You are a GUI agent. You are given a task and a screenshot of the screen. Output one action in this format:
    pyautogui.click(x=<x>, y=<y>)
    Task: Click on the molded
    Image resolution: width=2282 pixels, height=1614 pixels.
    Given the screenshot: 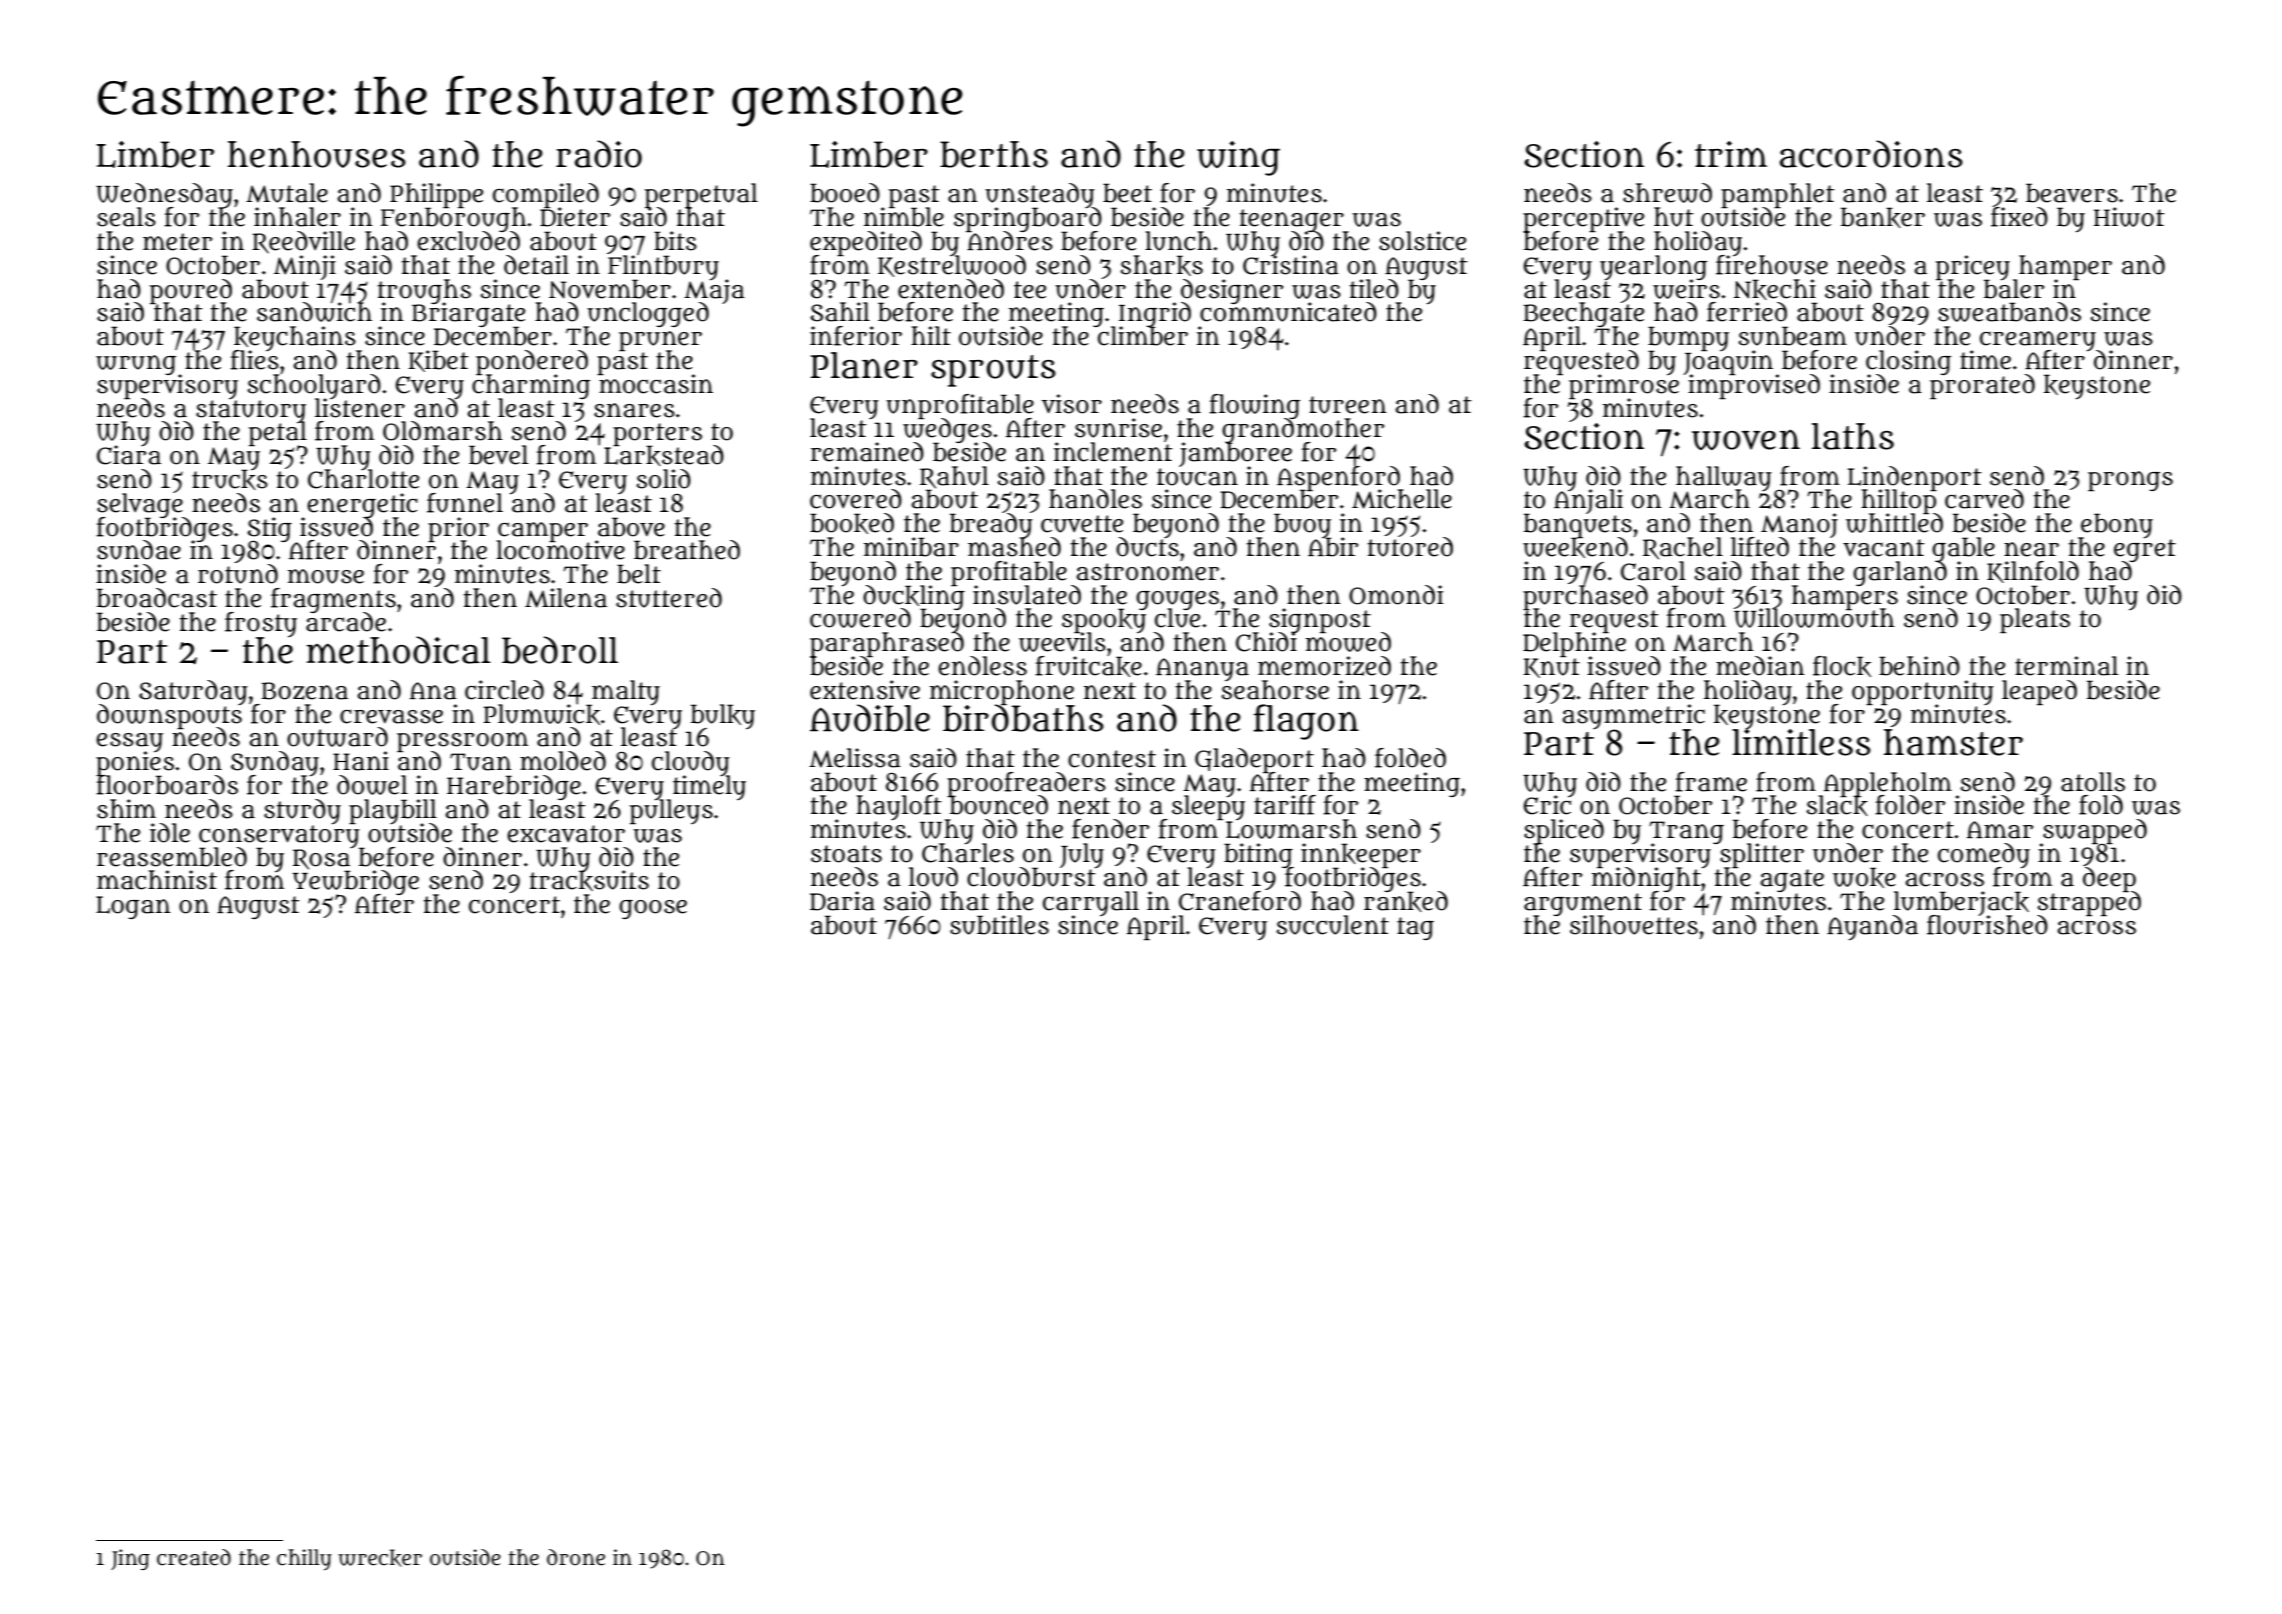 What is the action you would take?
    pyautogui.click(x=563, y=761)
